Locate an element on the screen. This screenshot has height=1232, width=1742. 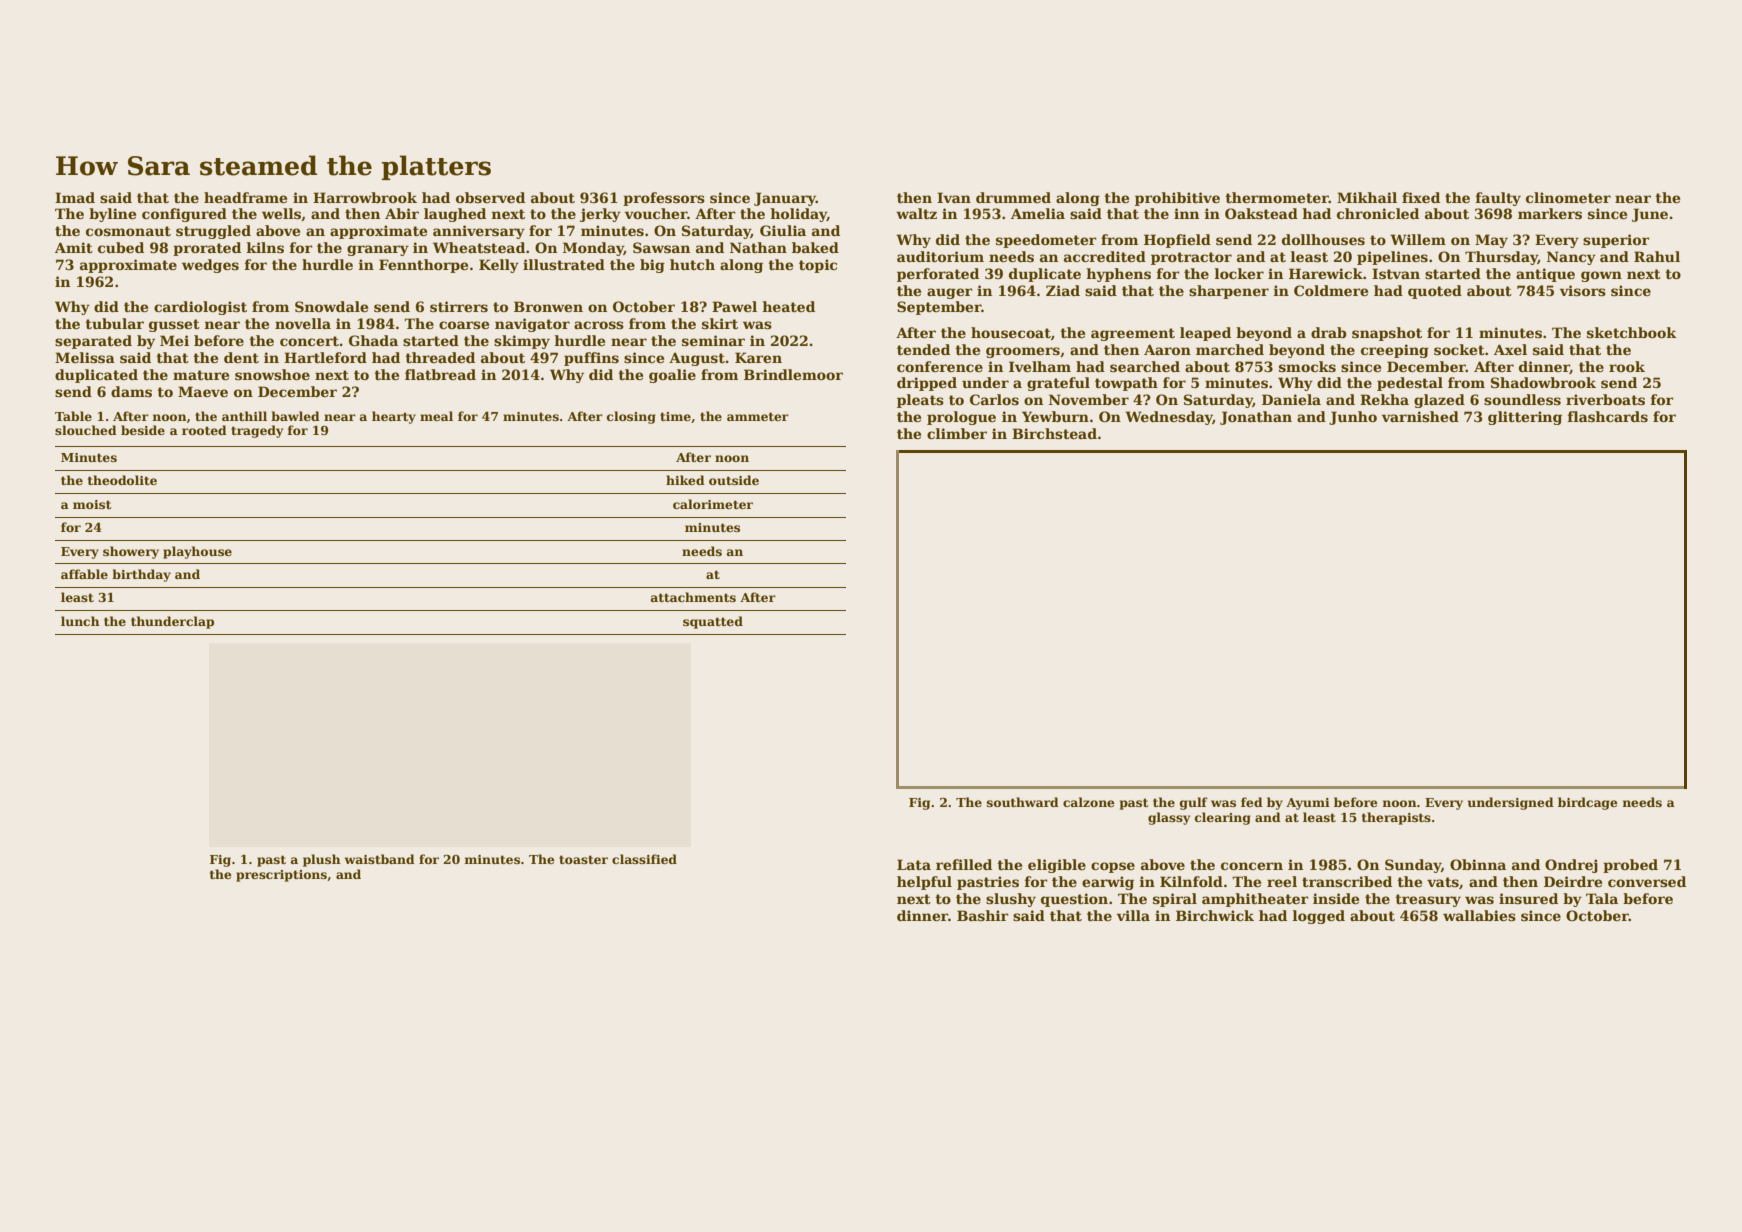
classified is located at coordinates (644, 859).
